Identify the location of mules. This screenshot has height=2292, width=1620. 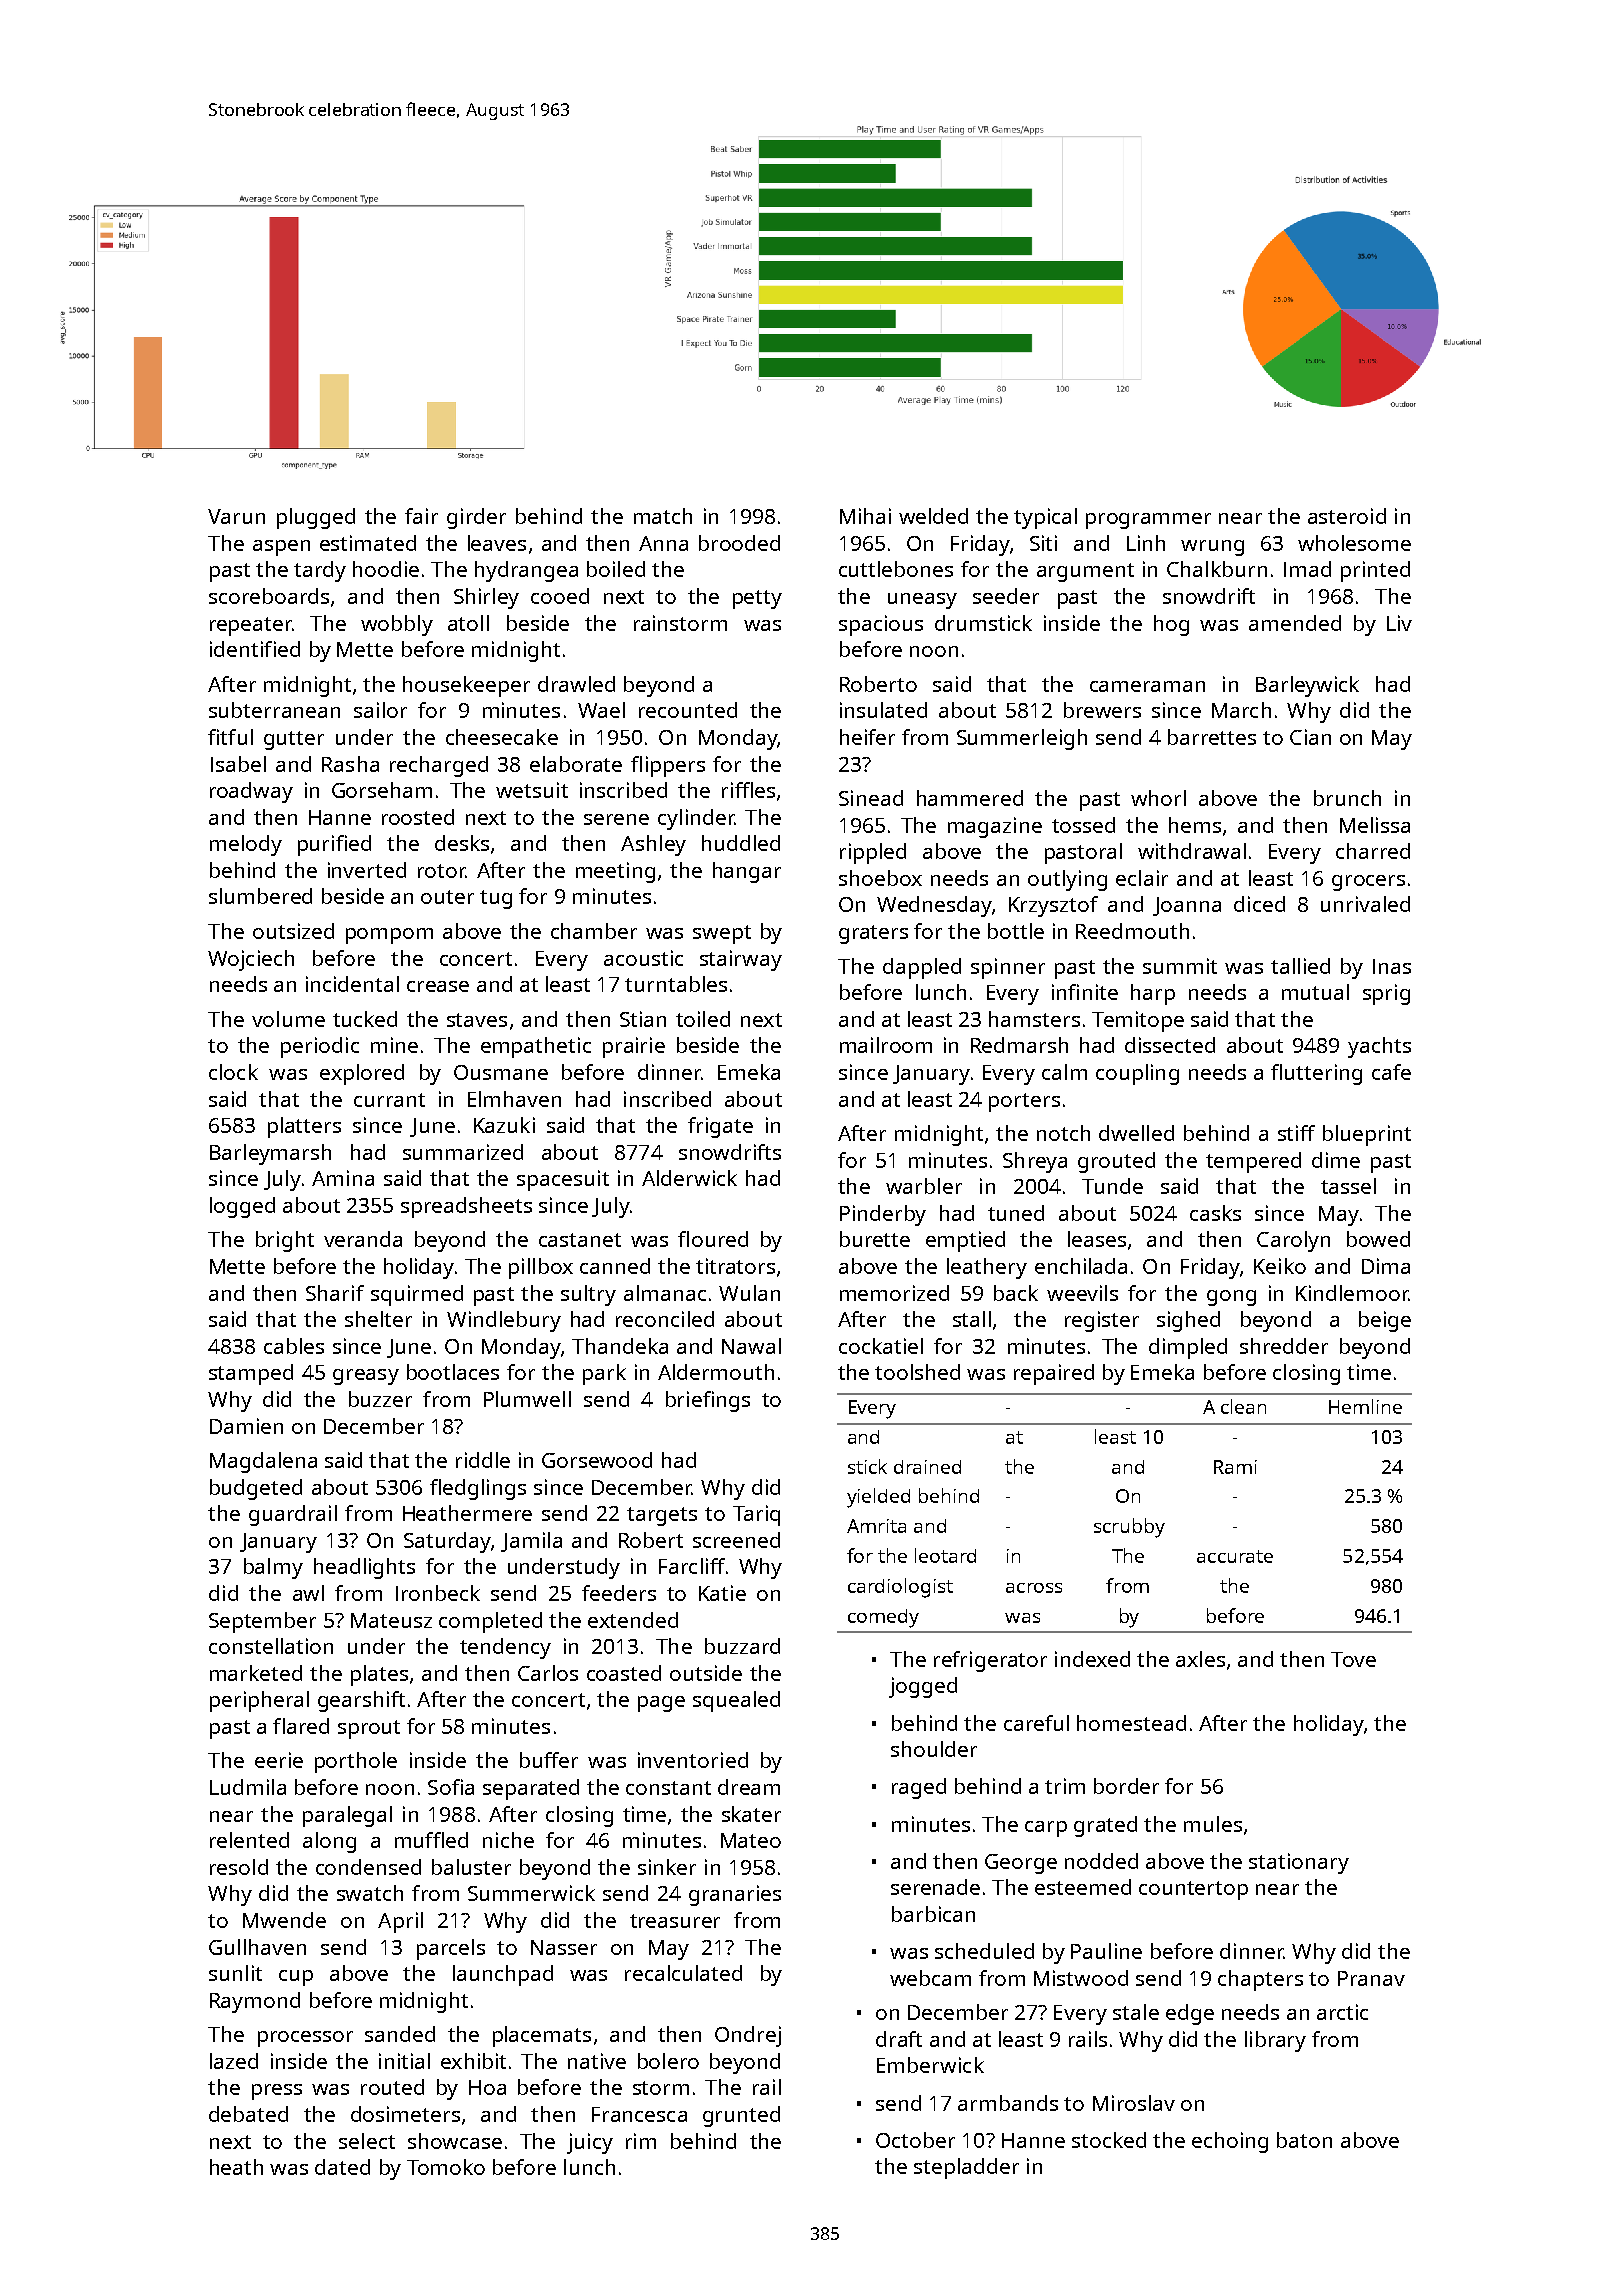
(1213, 1824).
